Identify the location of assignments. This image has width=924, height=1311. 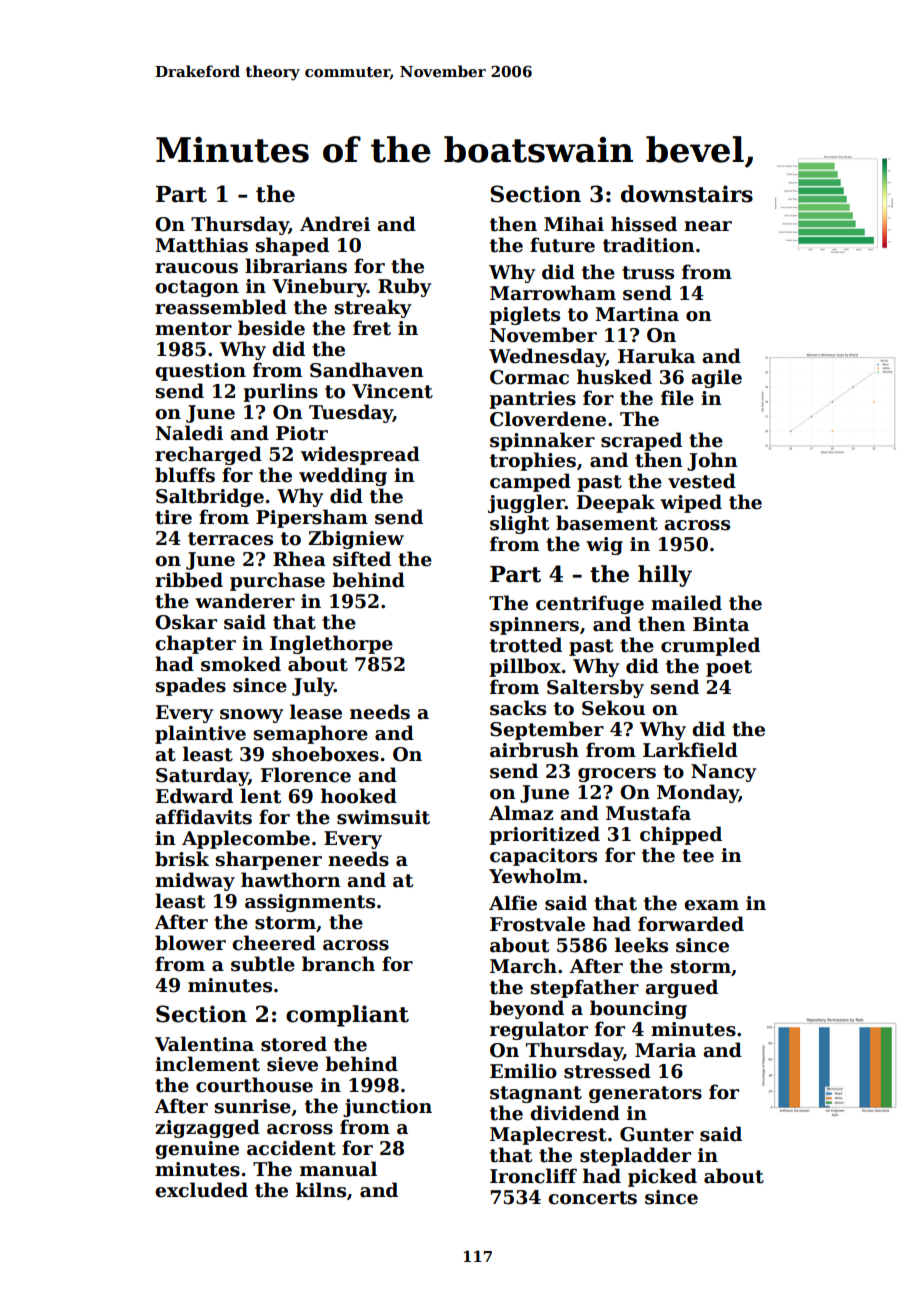
(310, 903).
